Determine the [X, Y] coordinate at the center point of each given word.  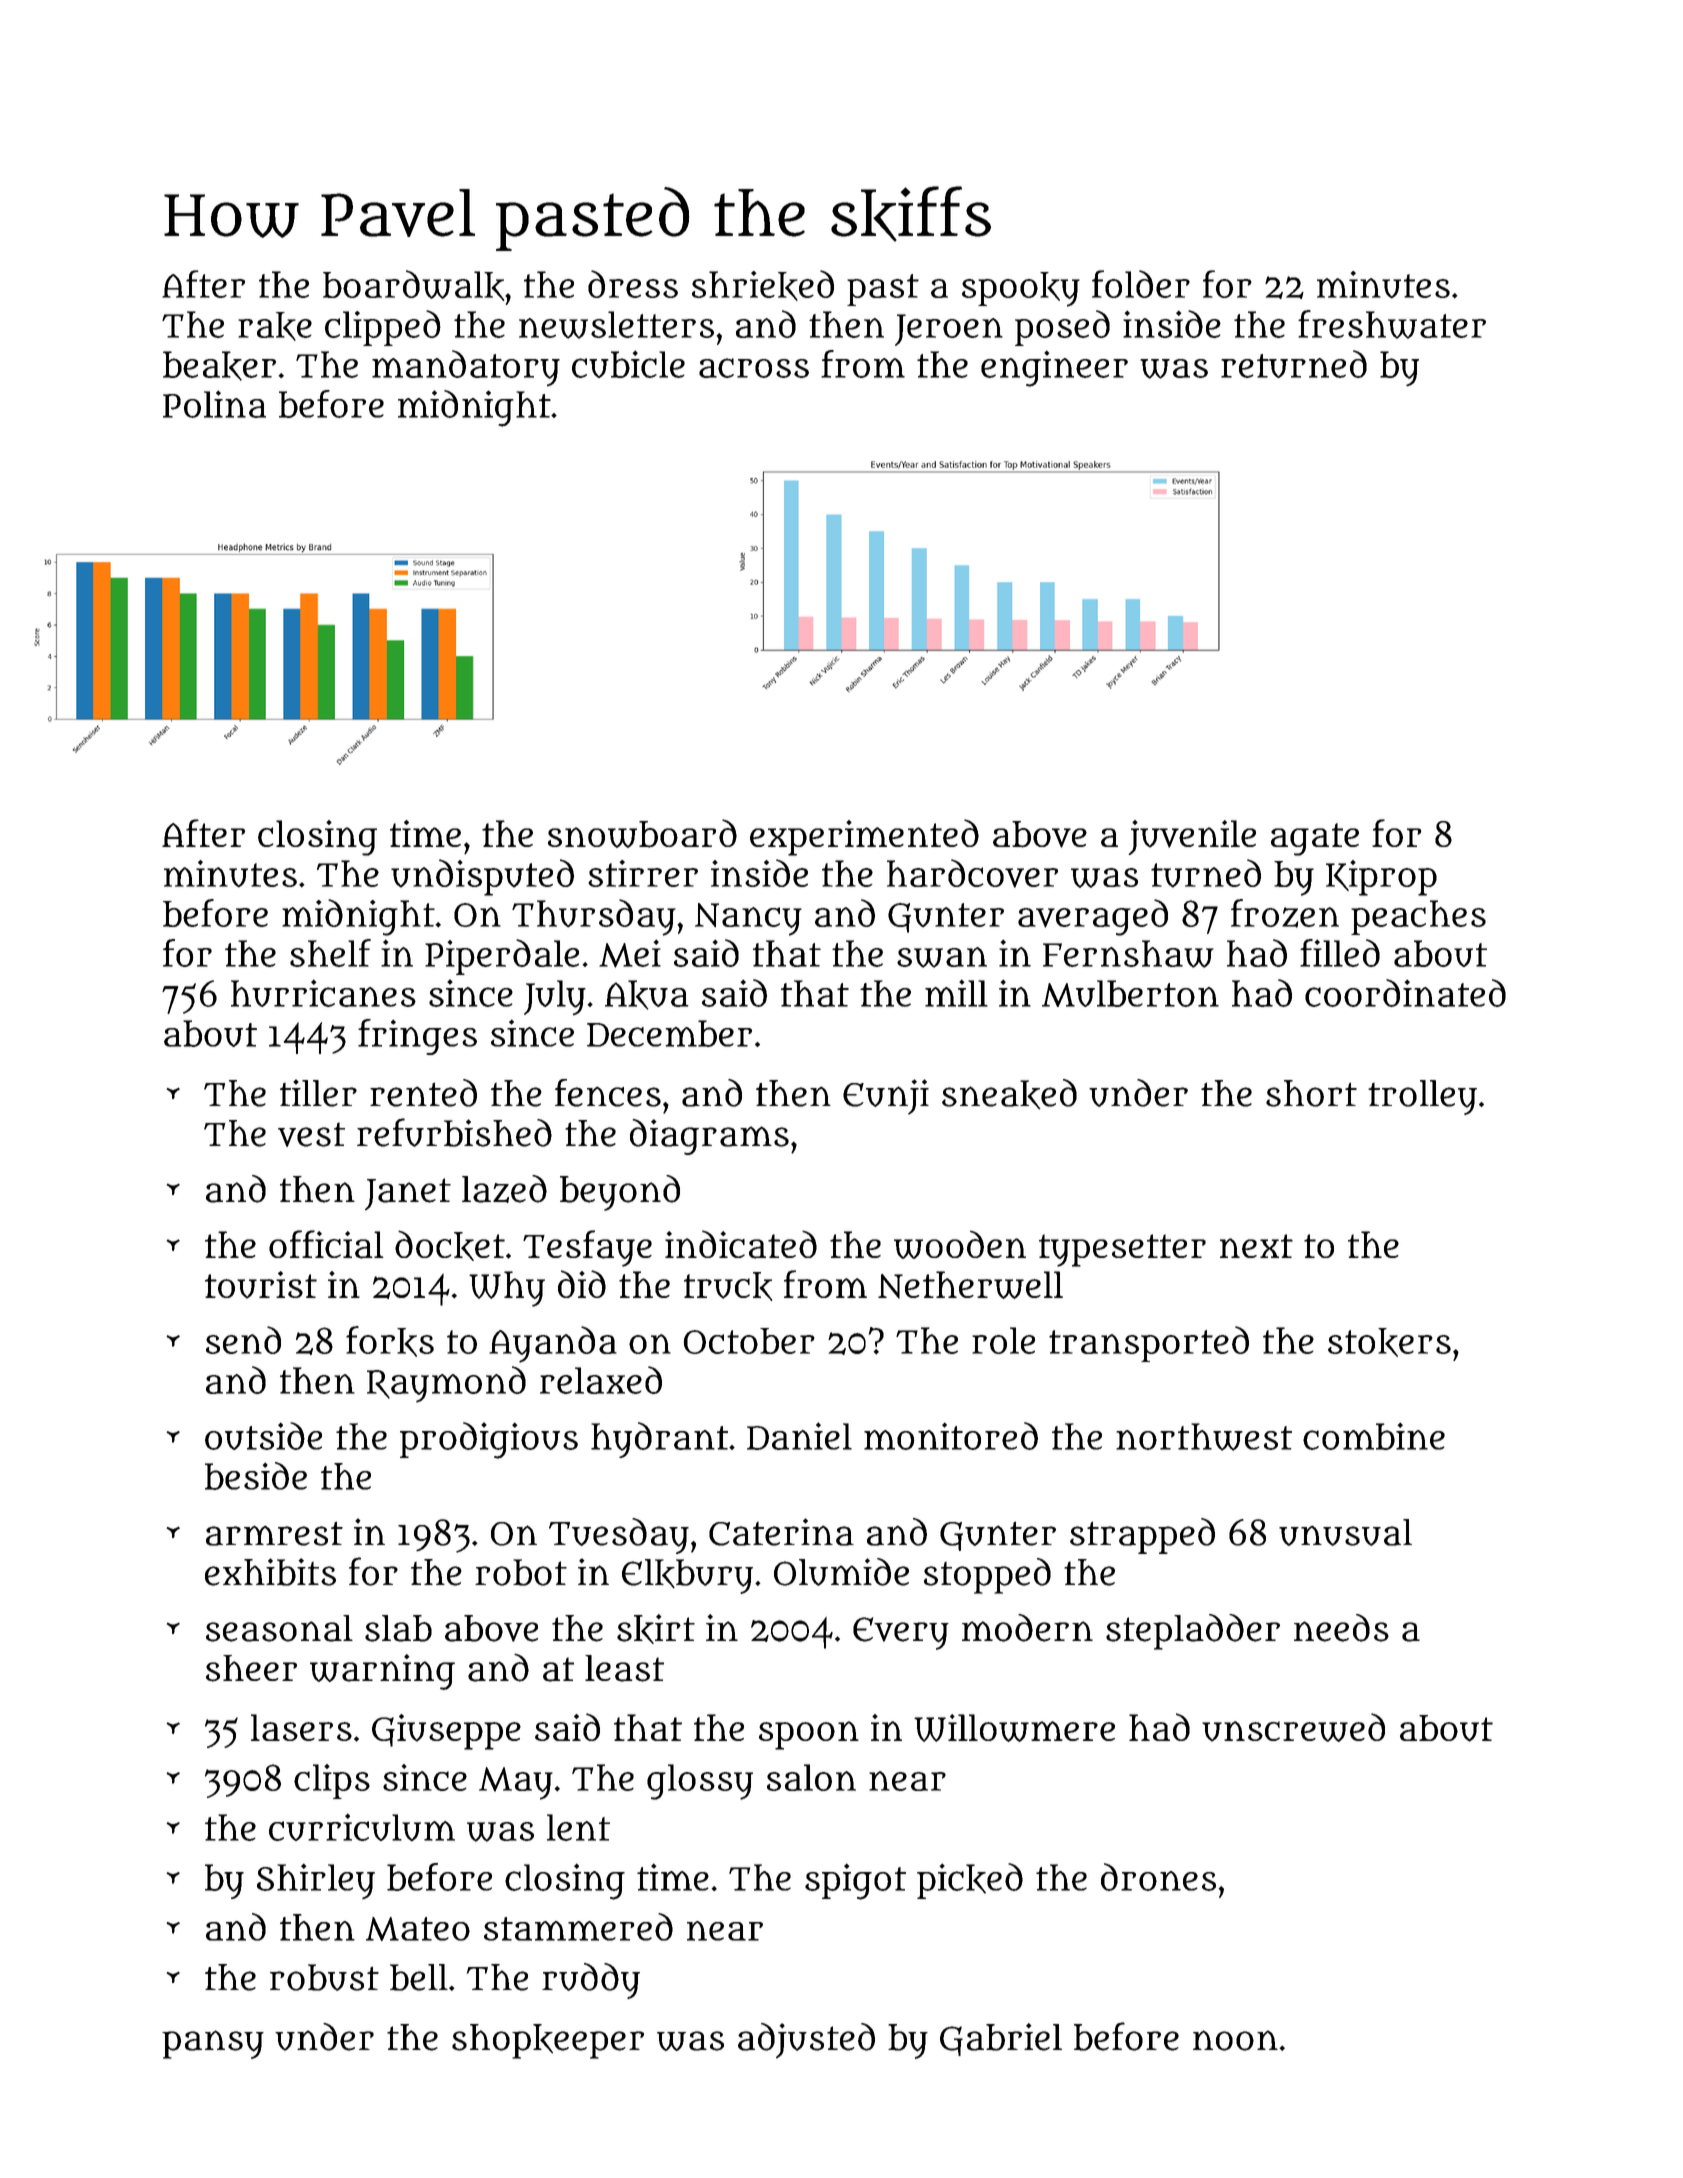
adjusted [806, 2041]
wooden [960, 1244]
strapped [1142, 1536]
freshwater [1392, 324]
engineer [1054, 368]
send [243, 1340]
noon [1235, 2040]
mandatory [466, 368]
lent [578, 1827]
